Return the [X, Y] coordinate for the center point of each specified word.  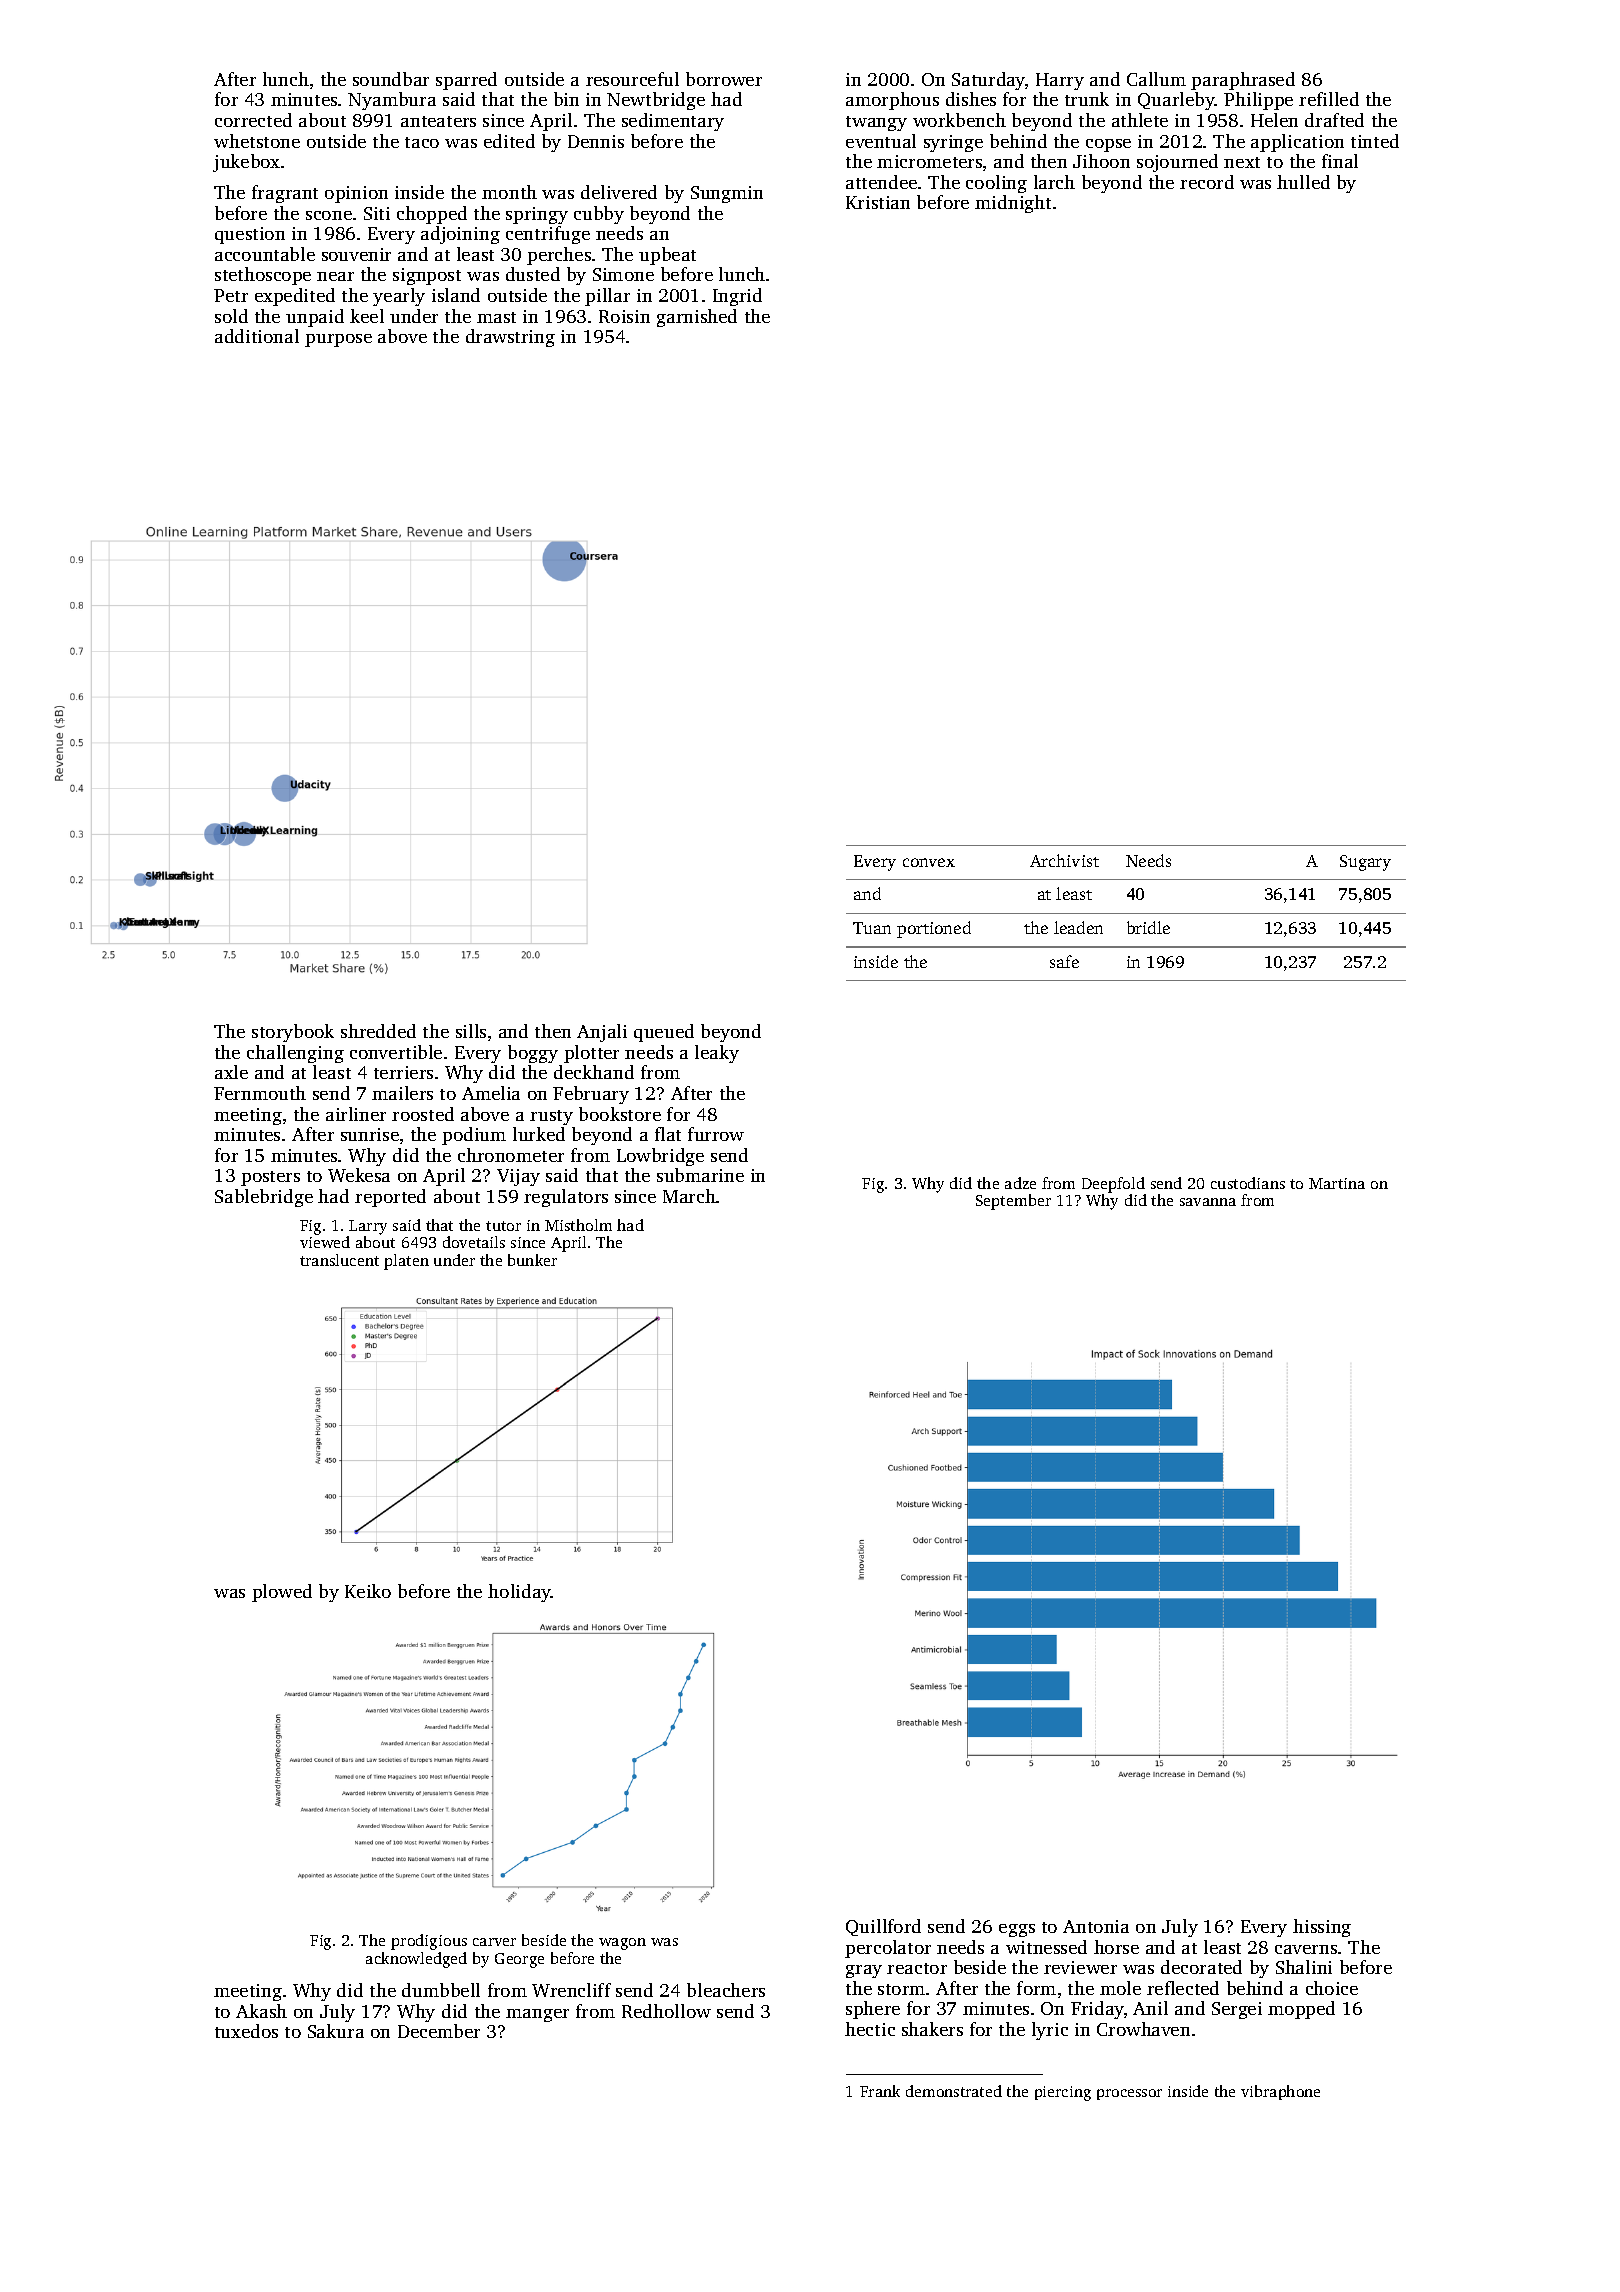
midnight [1013, 204]
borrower [724, 79]
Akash [261, 2011]
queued [664, 1033]
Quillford [883, 1927]
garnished [697, 318]
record [1207, 182]
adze [1020, 1183]
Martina [1337, 1183]
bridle [1148, 927]
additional [257, 336]
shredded [378, 1031]
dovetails [474, 1242]
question [250, 235]
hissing [1322, 1928]
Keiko [368, 1591]
